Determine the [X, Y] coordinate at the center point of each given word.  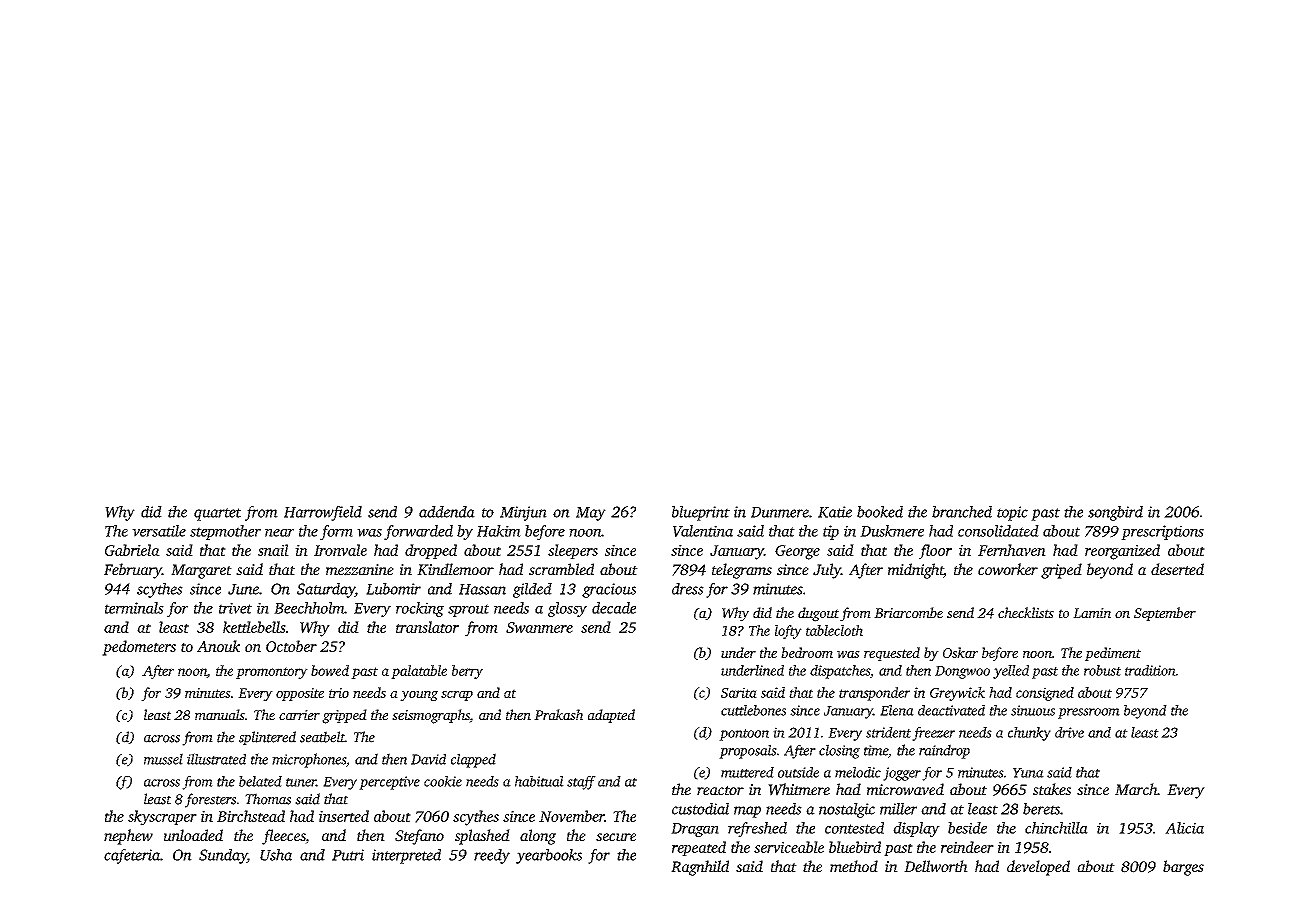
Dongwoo [962, 672]
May [591, 514]
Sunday [223, 856]
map [747, 812]
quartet [217, 514]
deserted [1177, 569]
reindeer [967, 847]
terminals [134, 608]
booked [880, 512]
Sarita [739, 692]
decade [614, 608]
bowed [330, 670]
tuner [301, 782]
